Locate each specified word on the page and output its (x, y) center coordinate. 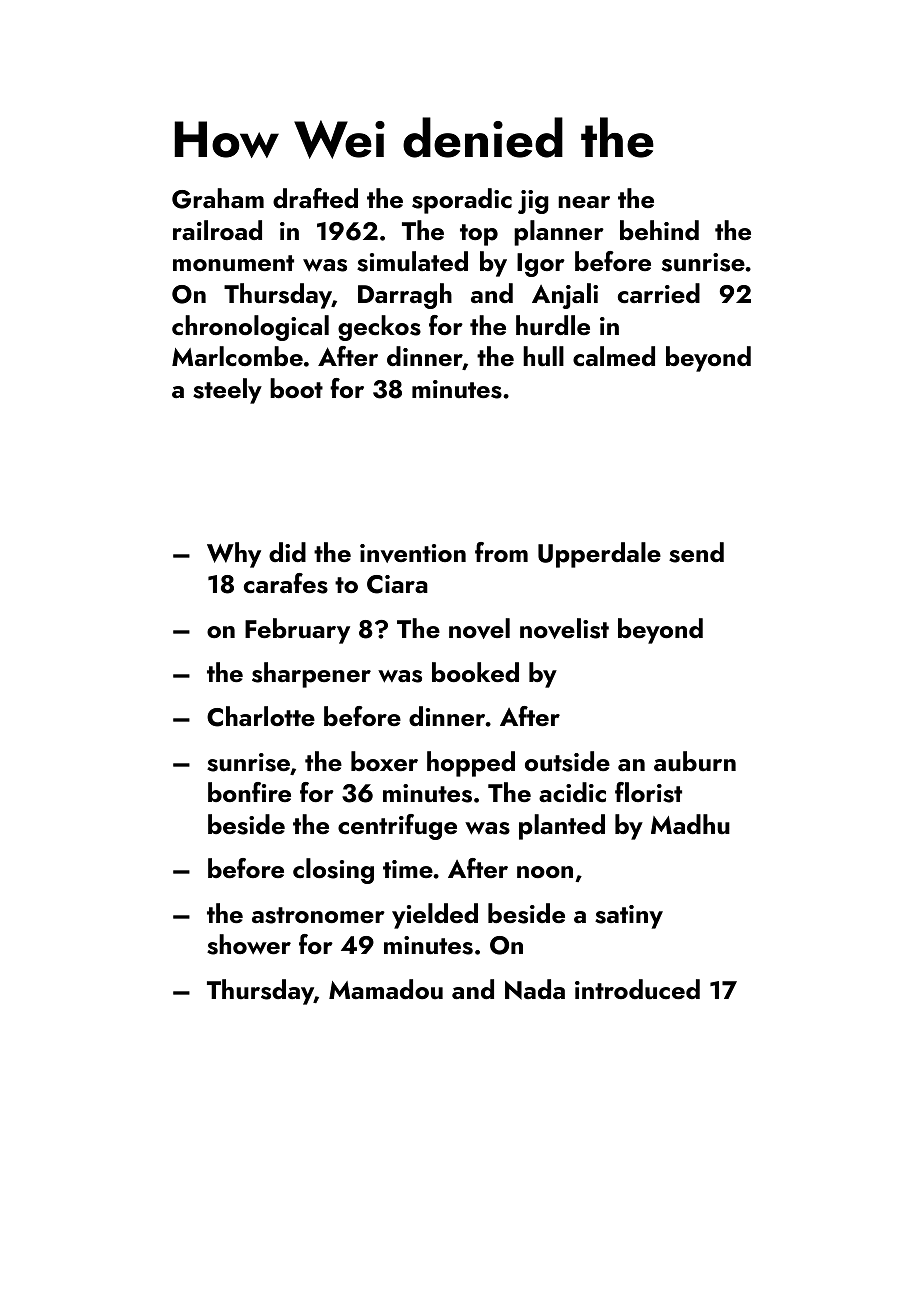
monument (233, 263)
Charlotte (261, 716)
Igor (541, 265)
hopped (471, 764)
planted (562, 827)
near (584, 202)
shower (249, 944)
